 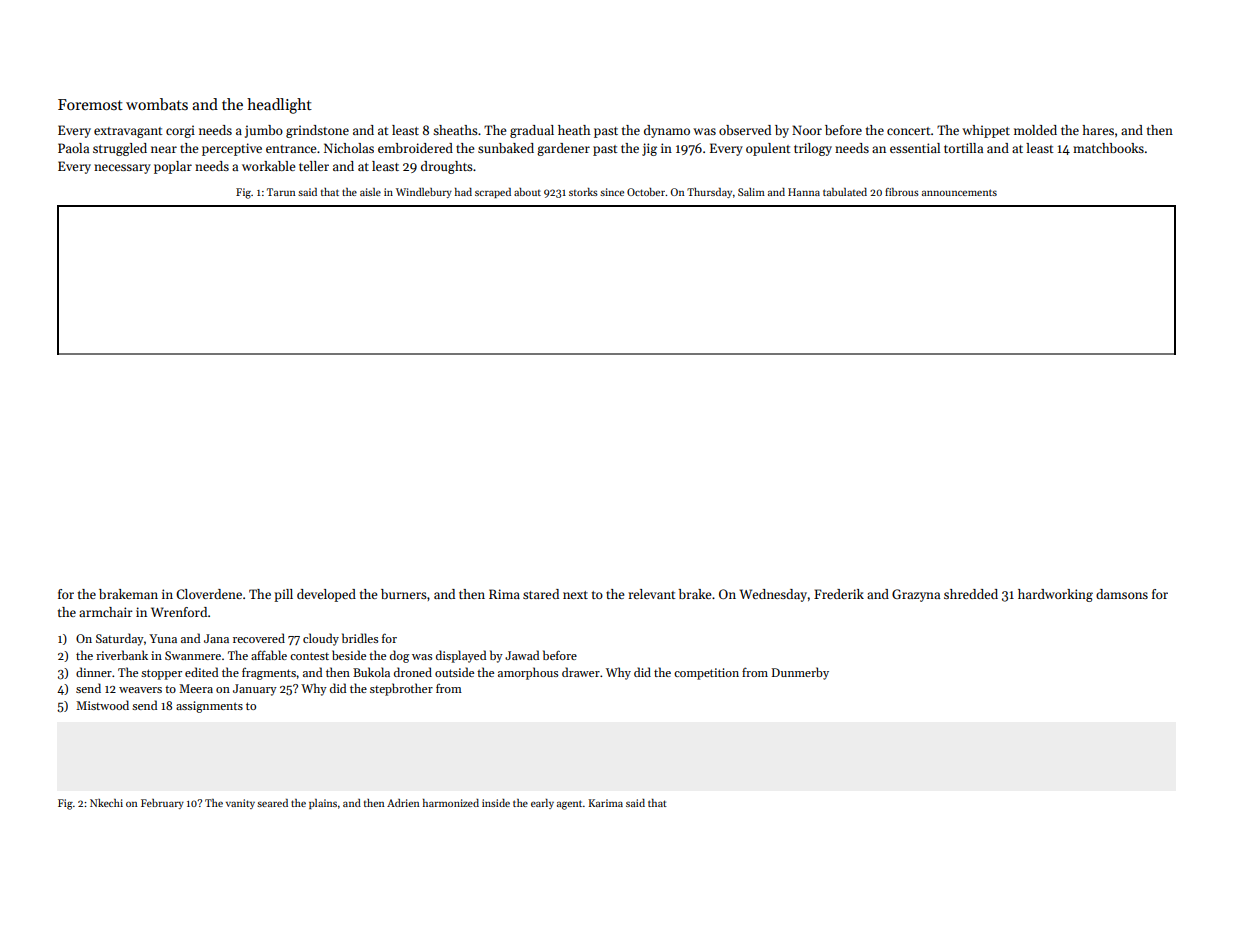 What do you see at coordinates (1122, 594) in the screenshot?
I see `damsons` at bounding box center [1122, 594].
